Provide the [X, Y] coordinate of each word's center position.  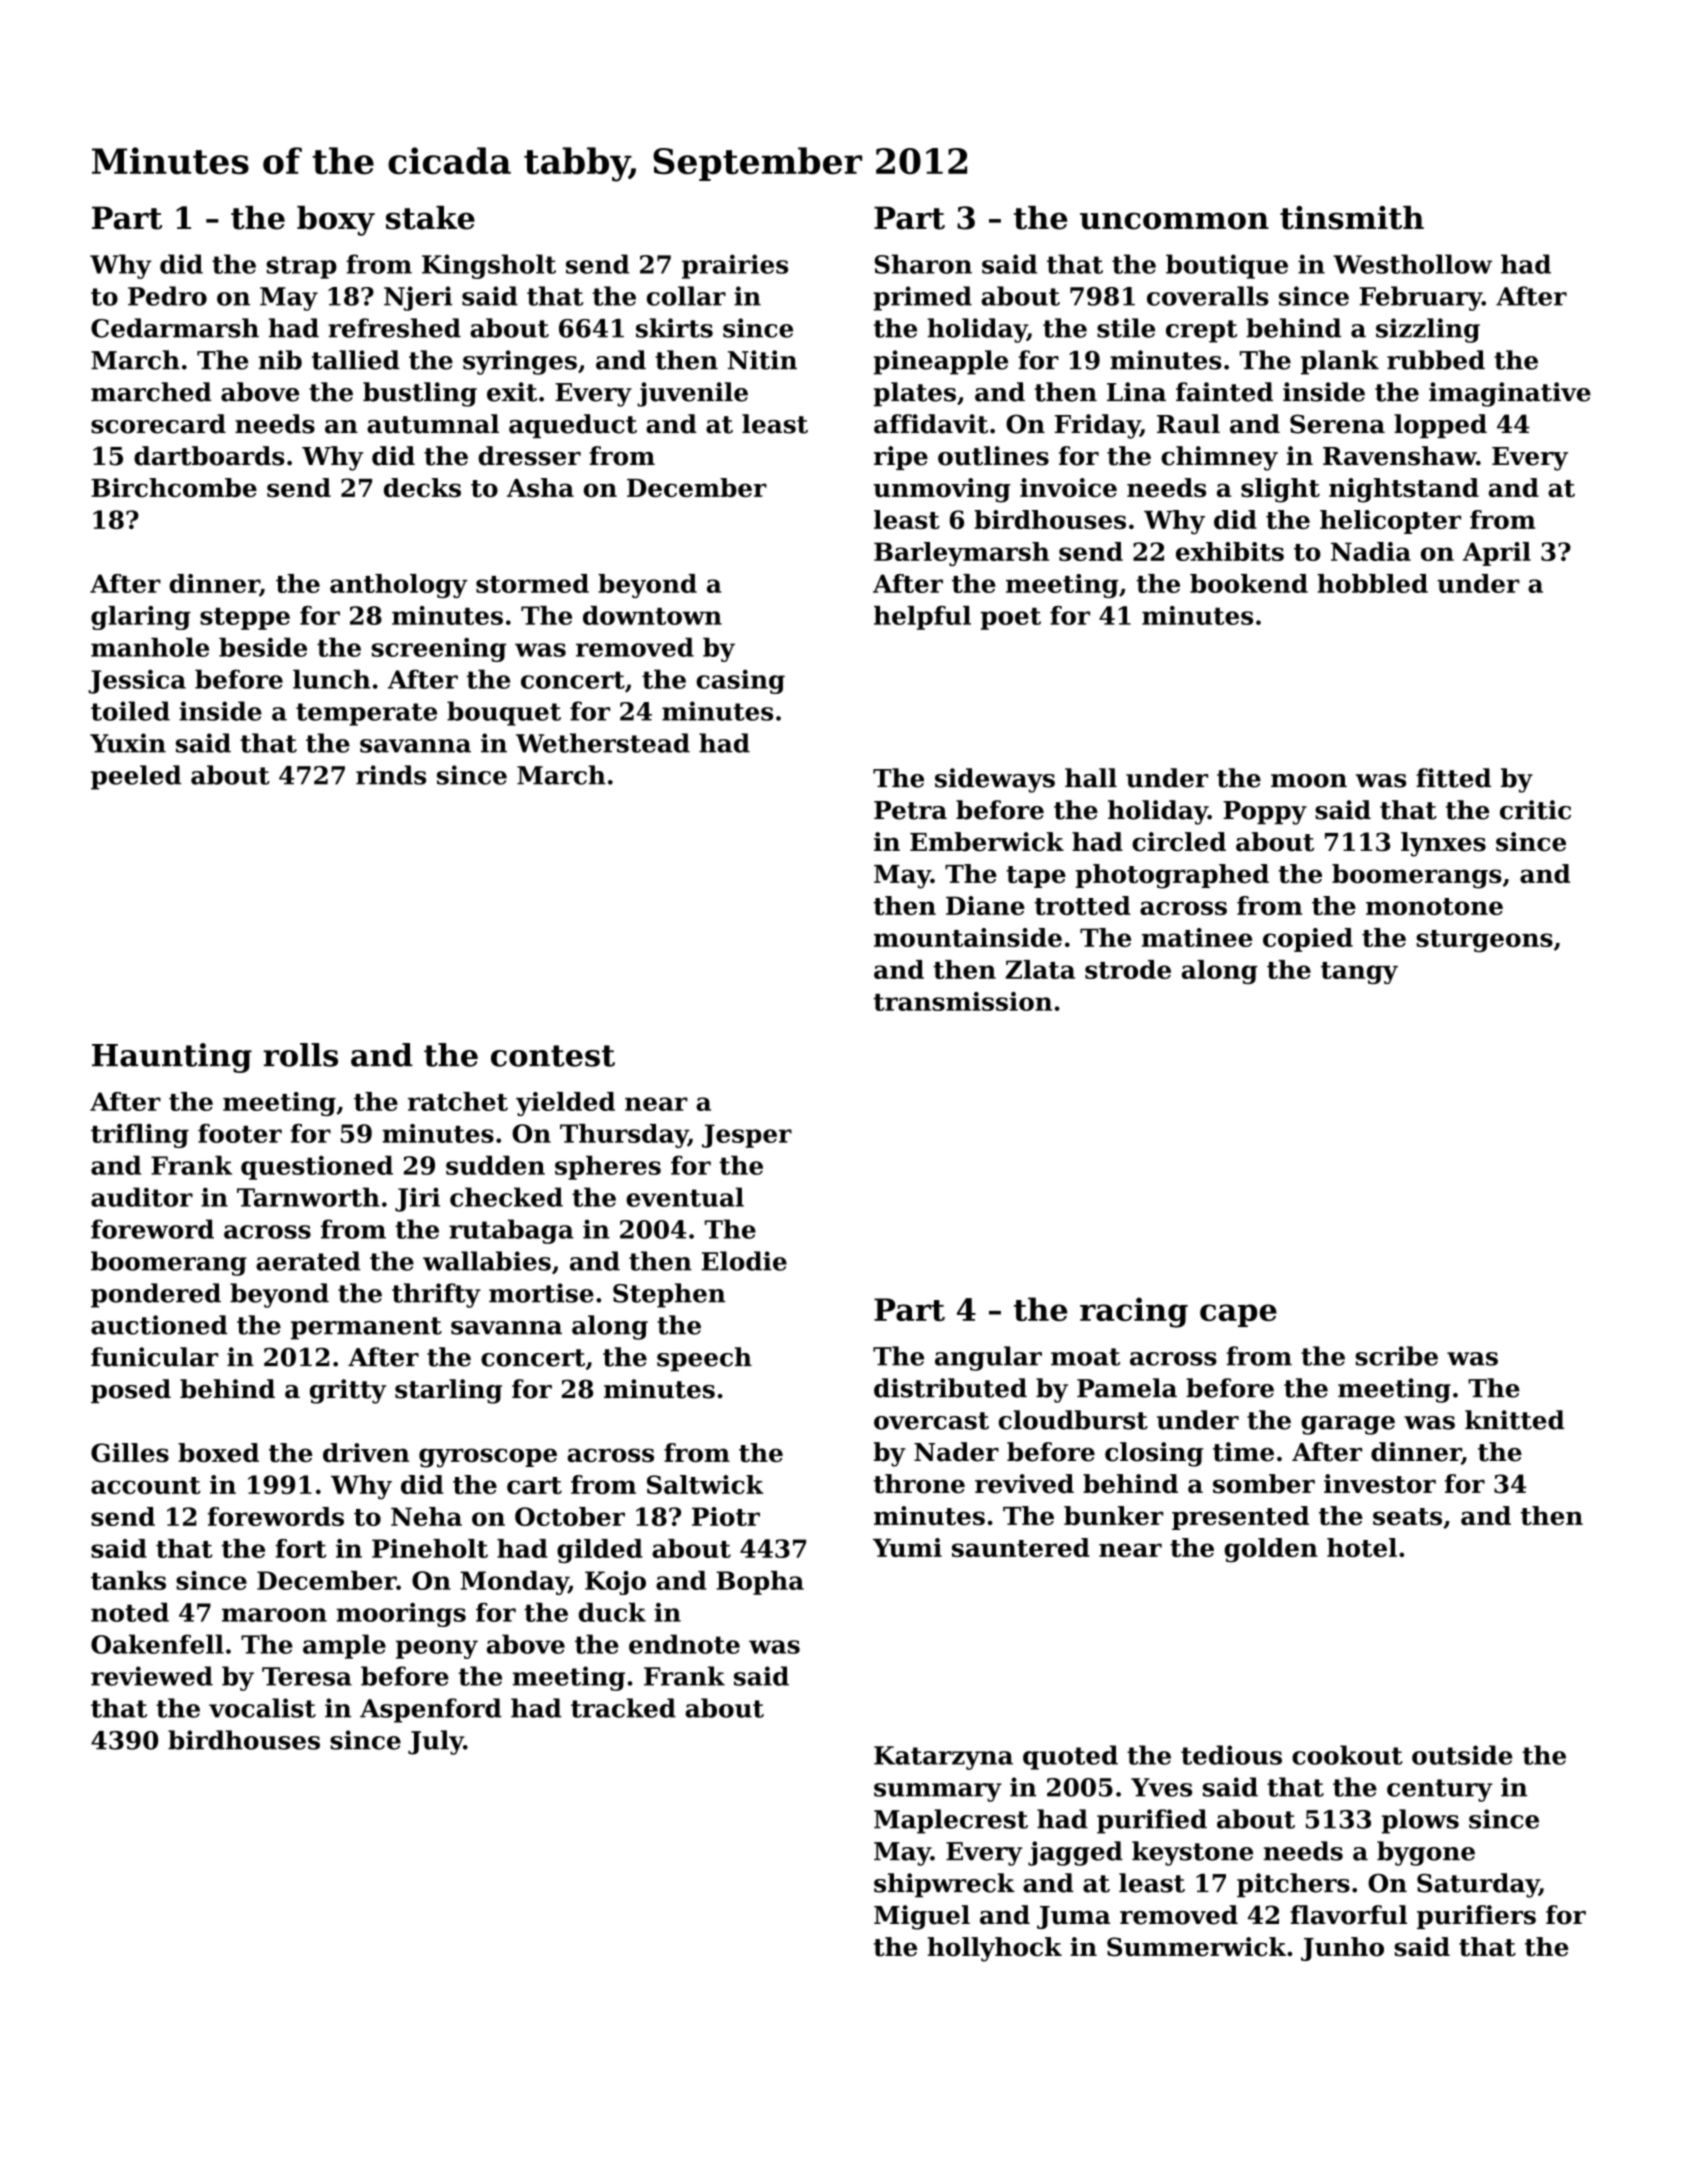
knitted [1514, 1420]
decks [422, 487]
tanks [128, 1580]
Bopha [760, 1583]
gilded [600, 1551]
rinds [391, 775]
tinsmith [1352, 218]
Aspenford [431, 1710]
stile [1126, 328]
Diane [985, 905]
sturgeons [1484, 941]
